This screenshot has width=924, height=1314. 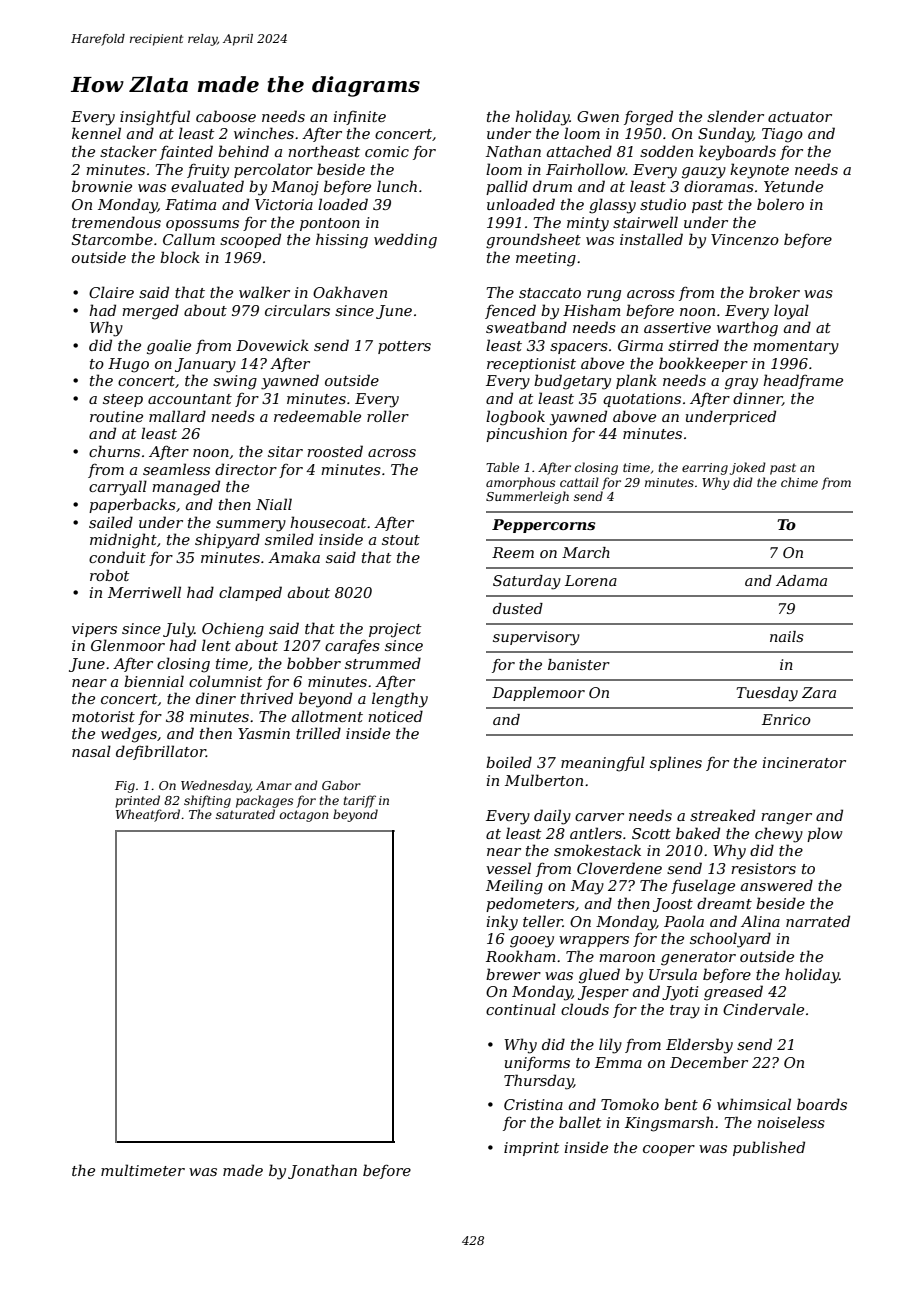 What do you see at coordinates (769, 1148) in the screenshot?
I see `published` at bounding box center [769, 1148].
